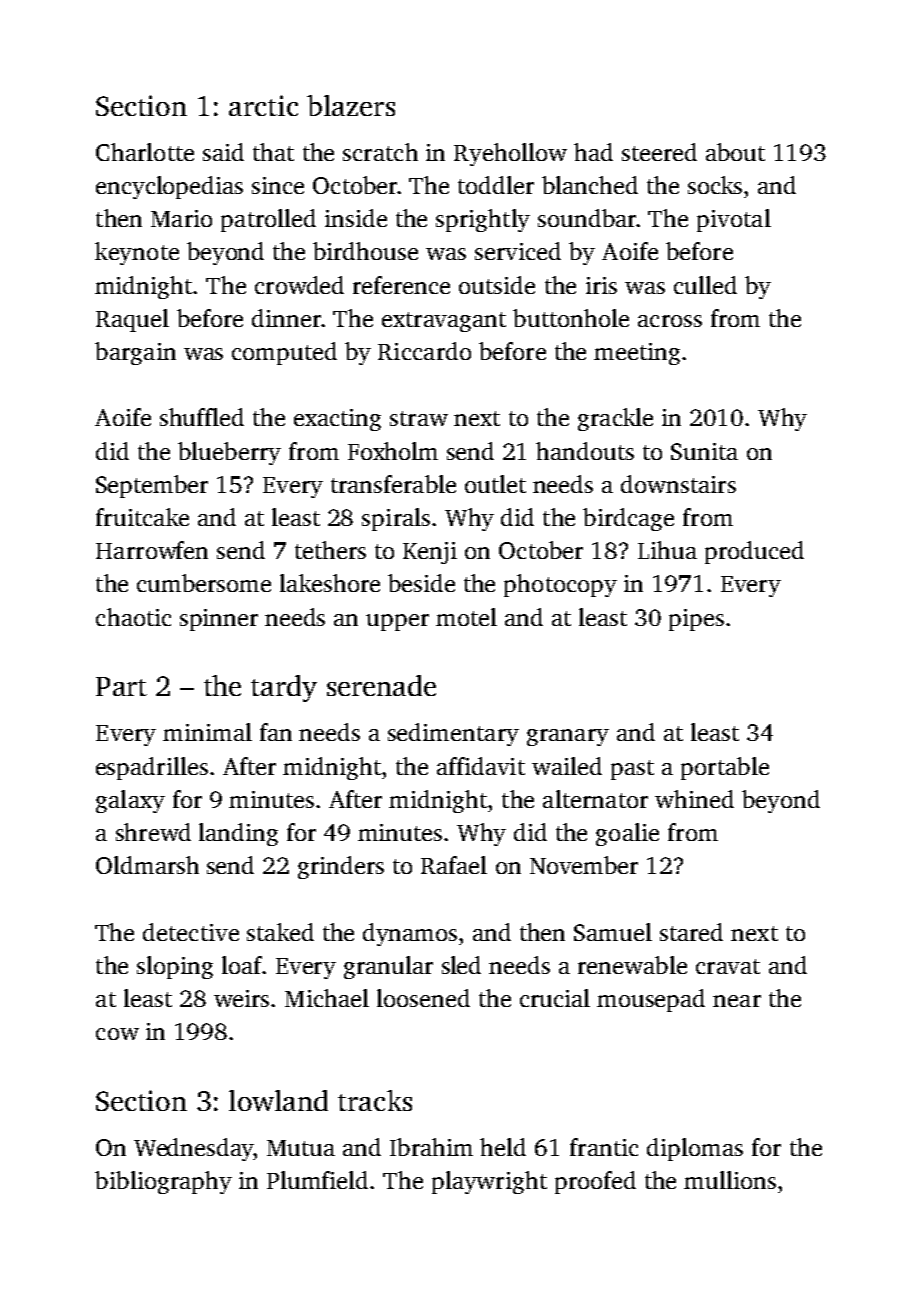 This screenshot has height=1311, width=924. What do you see at coordinates (163, 1182) in the screenshot?
I see `bibliography` at bounding box center [163, 1182].
